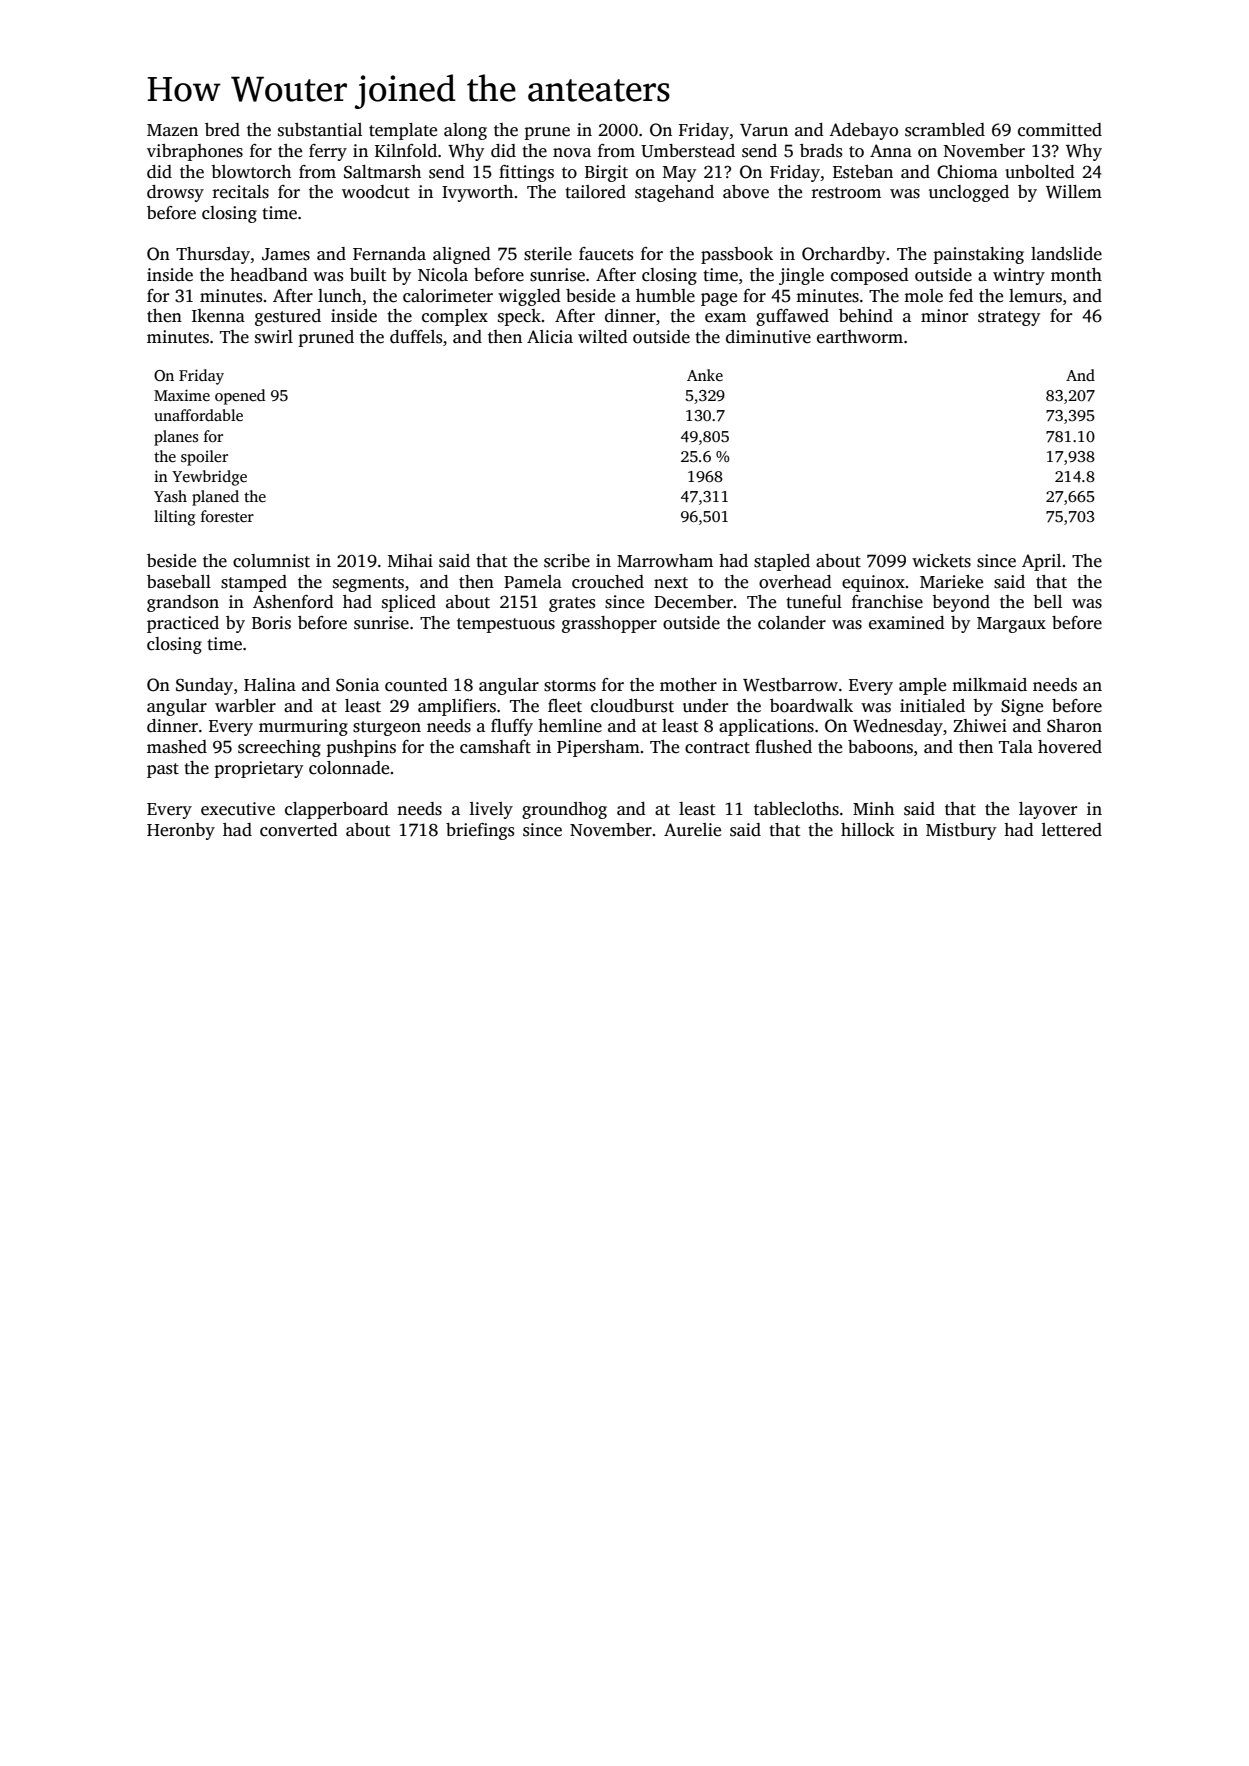  I want to click on Mazen, so click(172, 130).
